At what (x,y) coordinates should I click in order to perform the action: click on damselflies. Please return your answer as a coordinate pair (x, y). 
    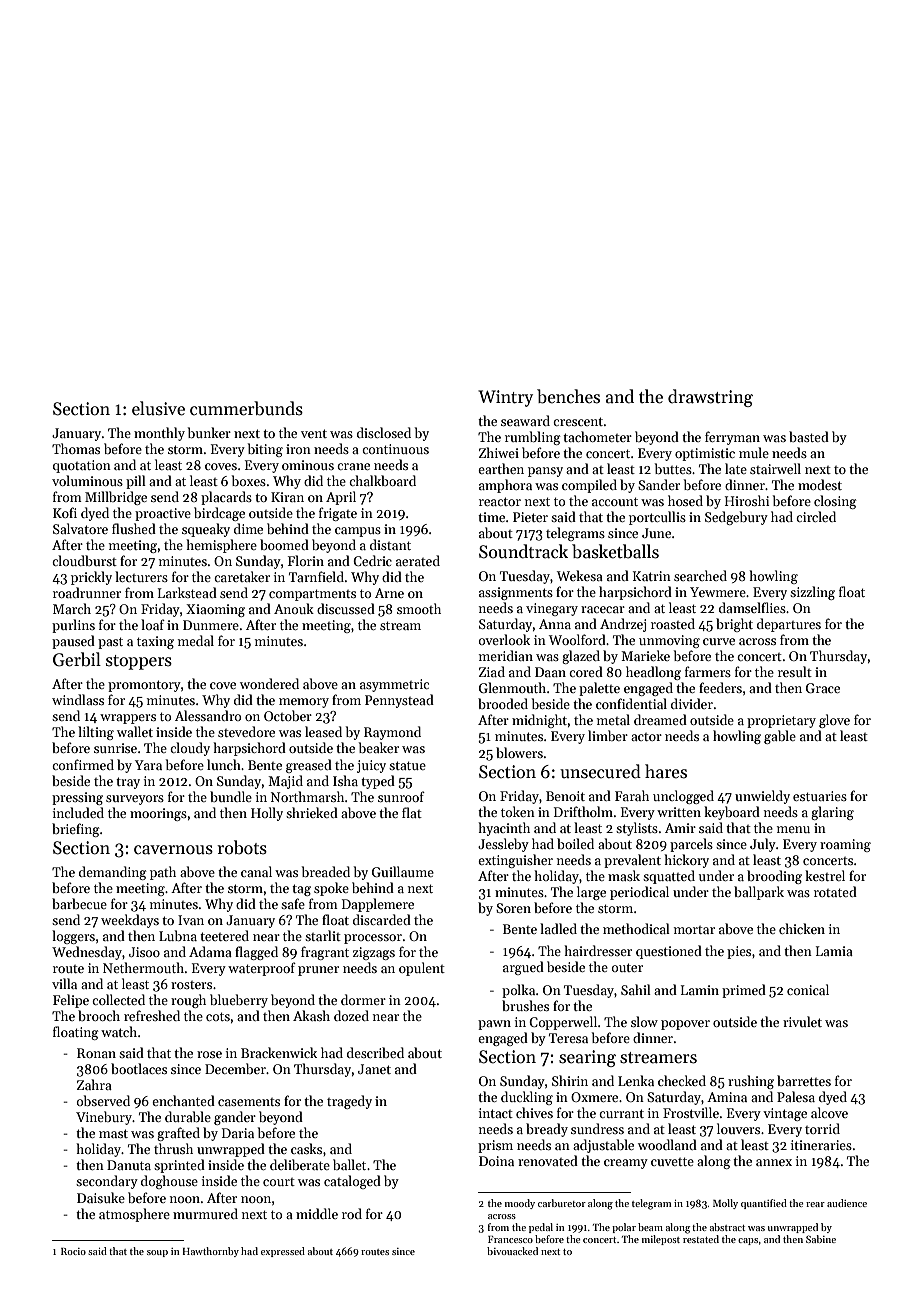
    Looking at the image, I should click on (752, 607).
